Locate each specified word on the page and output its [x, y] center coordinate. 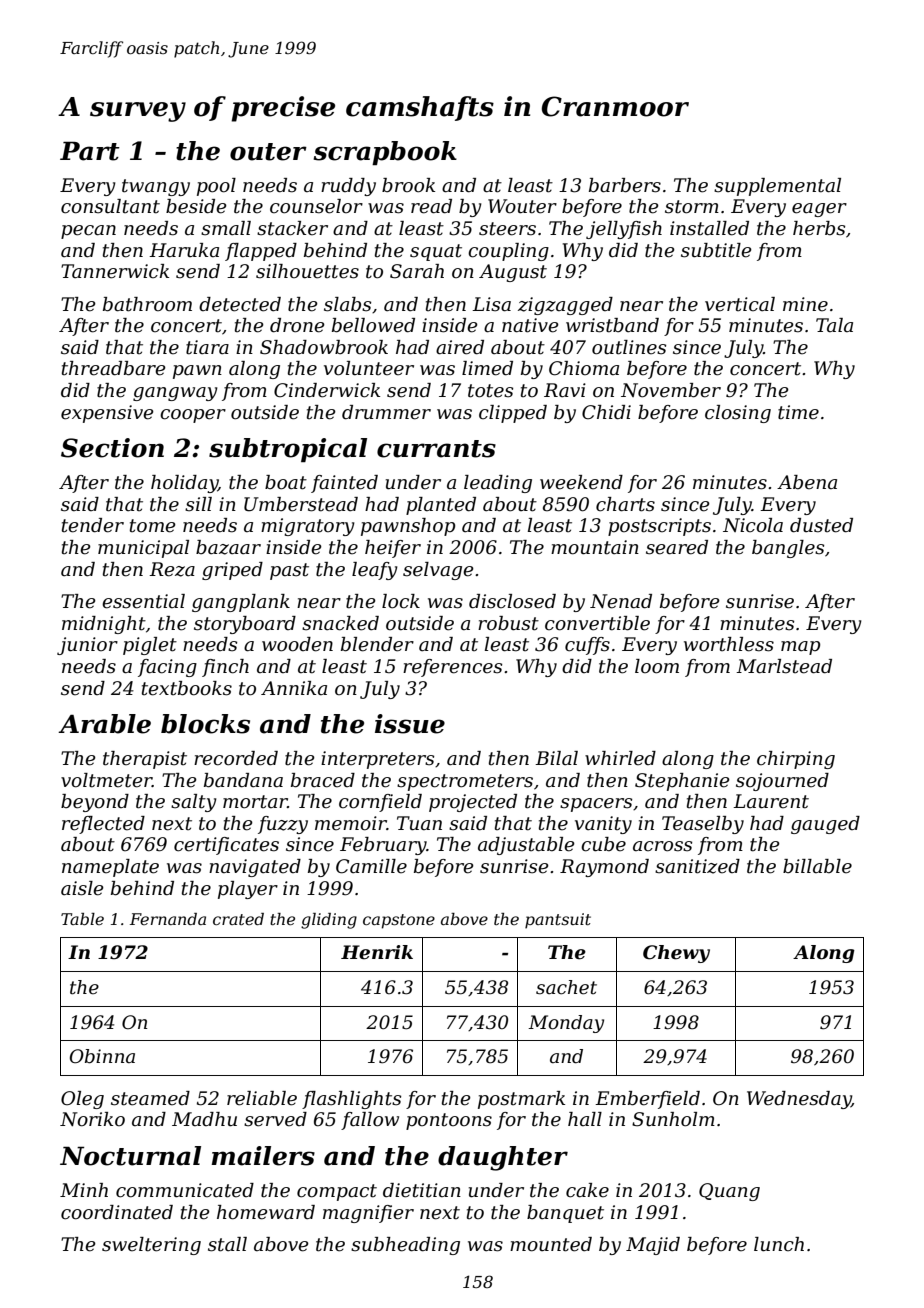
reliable [262, 1098]
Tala [834, 325]
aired [460, 347]
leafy [375, 571]
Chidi [606, 412]
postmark [521, 1100]
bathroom [147, 304]
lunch [779, 1244]
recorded [236, 758]
